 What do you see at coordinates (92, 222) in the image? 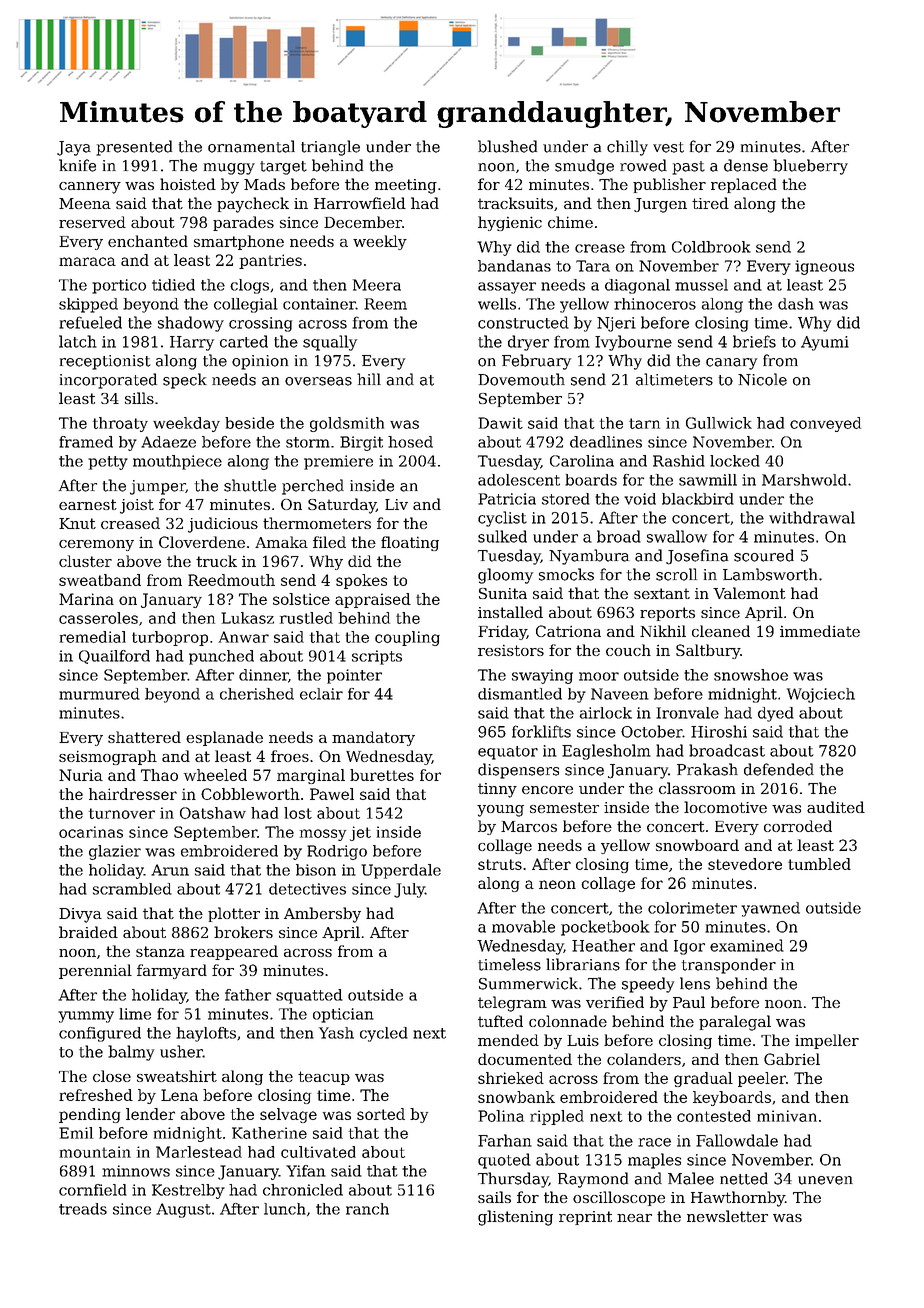
I see `reserved` at bounding box center [92, 222].
